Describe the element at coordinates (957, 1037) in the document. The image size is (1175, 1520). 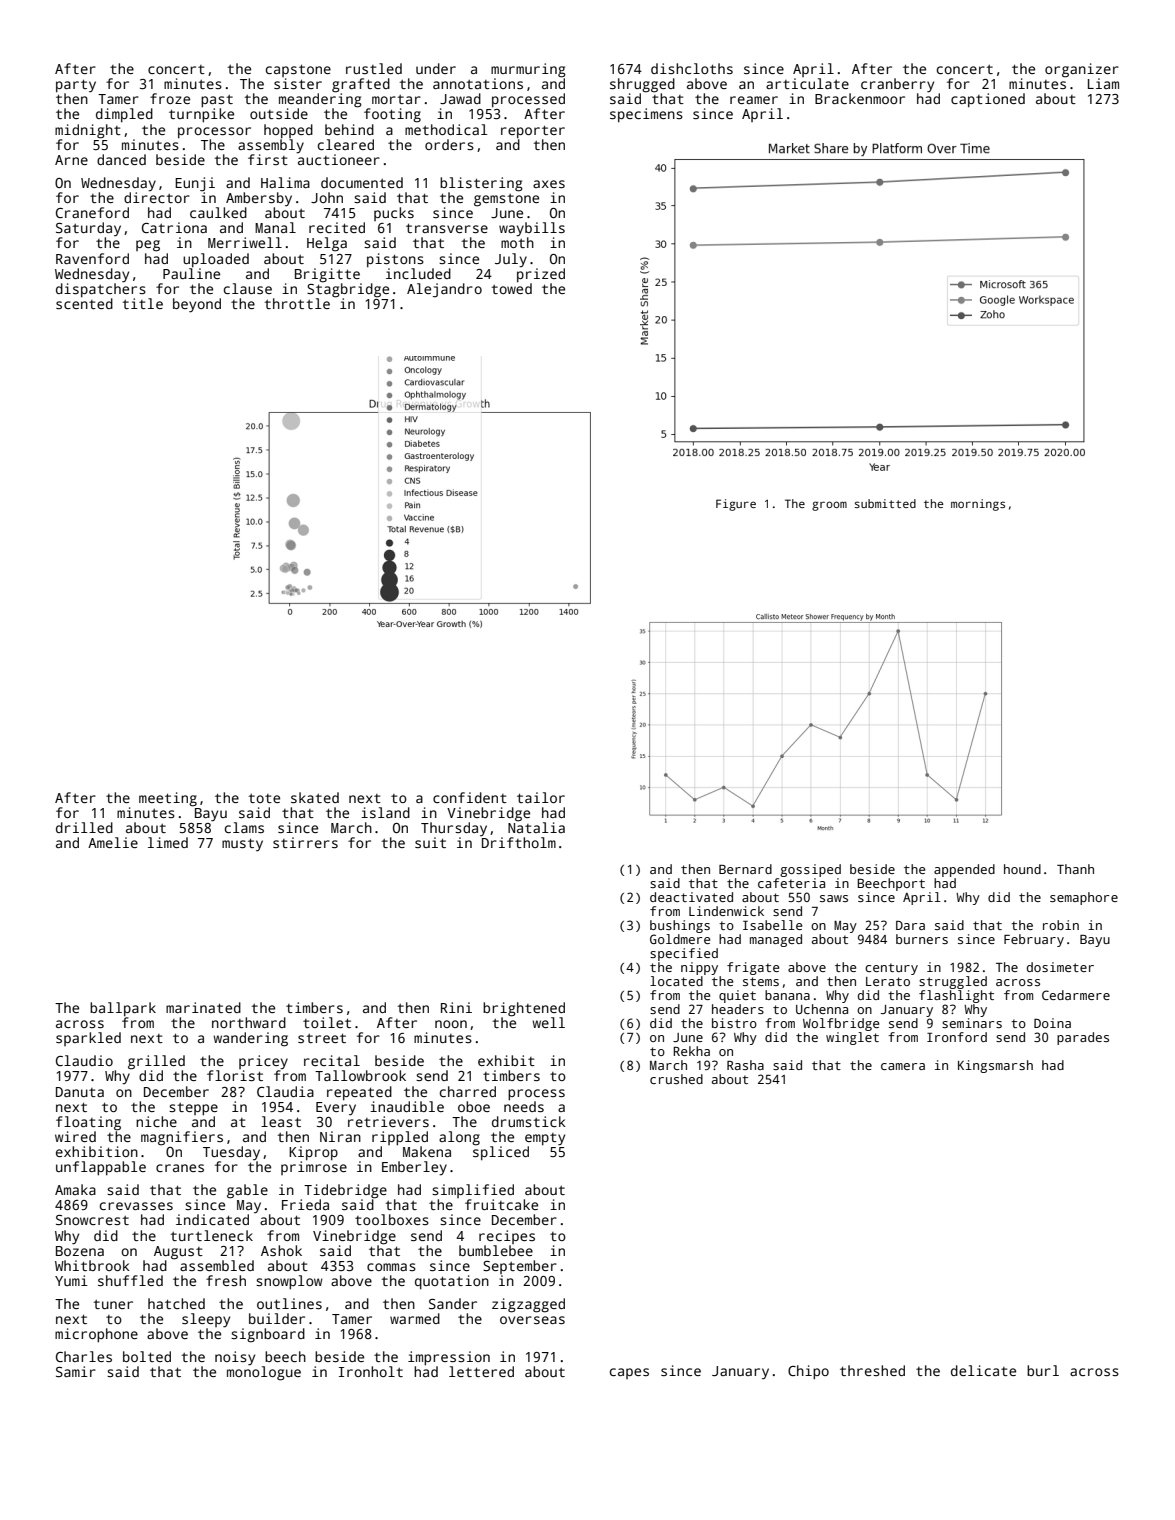
I see `Ironford` at that location.
